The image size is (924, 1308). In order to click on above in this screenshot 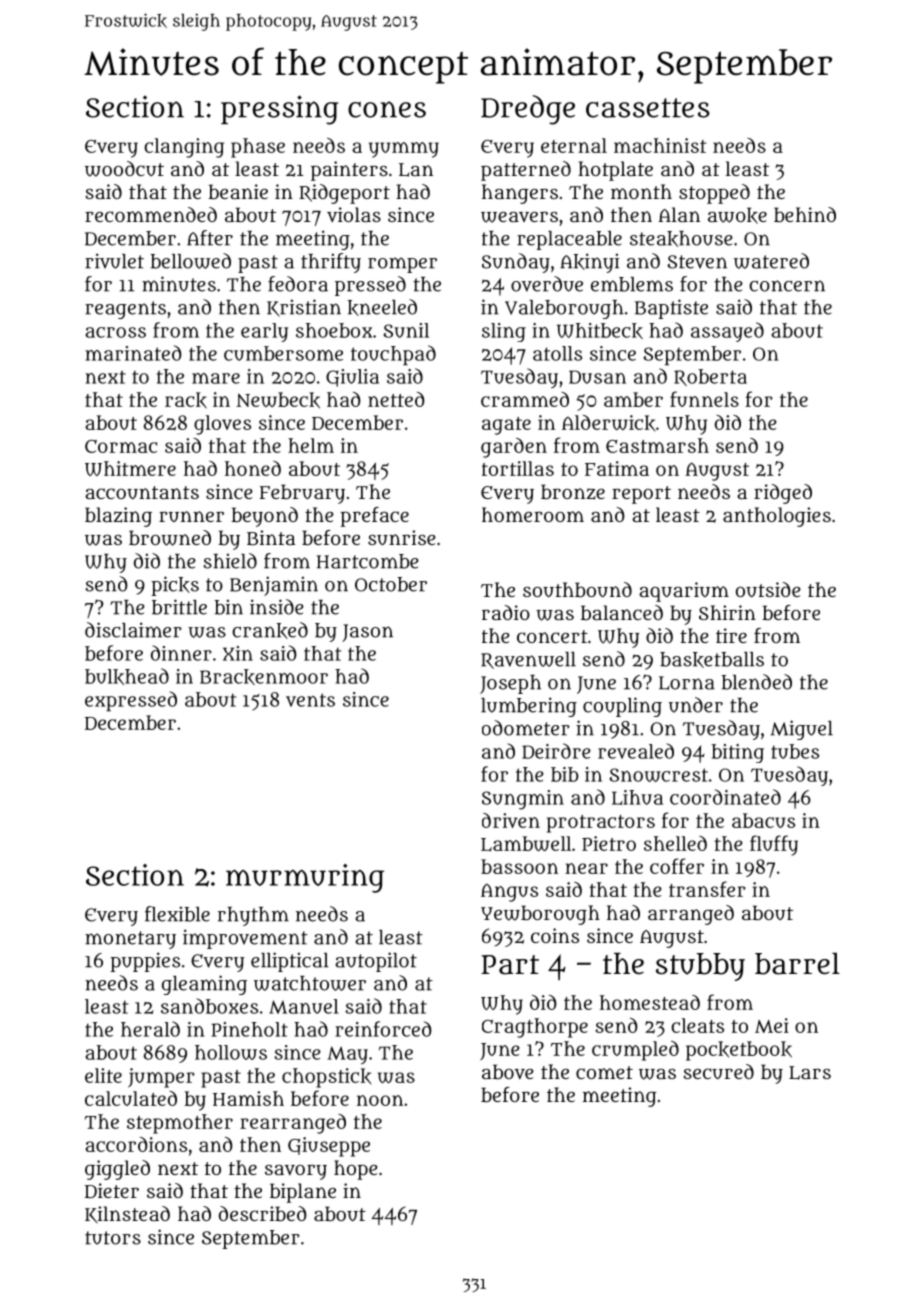, I will do `click(508, 1071)`.
